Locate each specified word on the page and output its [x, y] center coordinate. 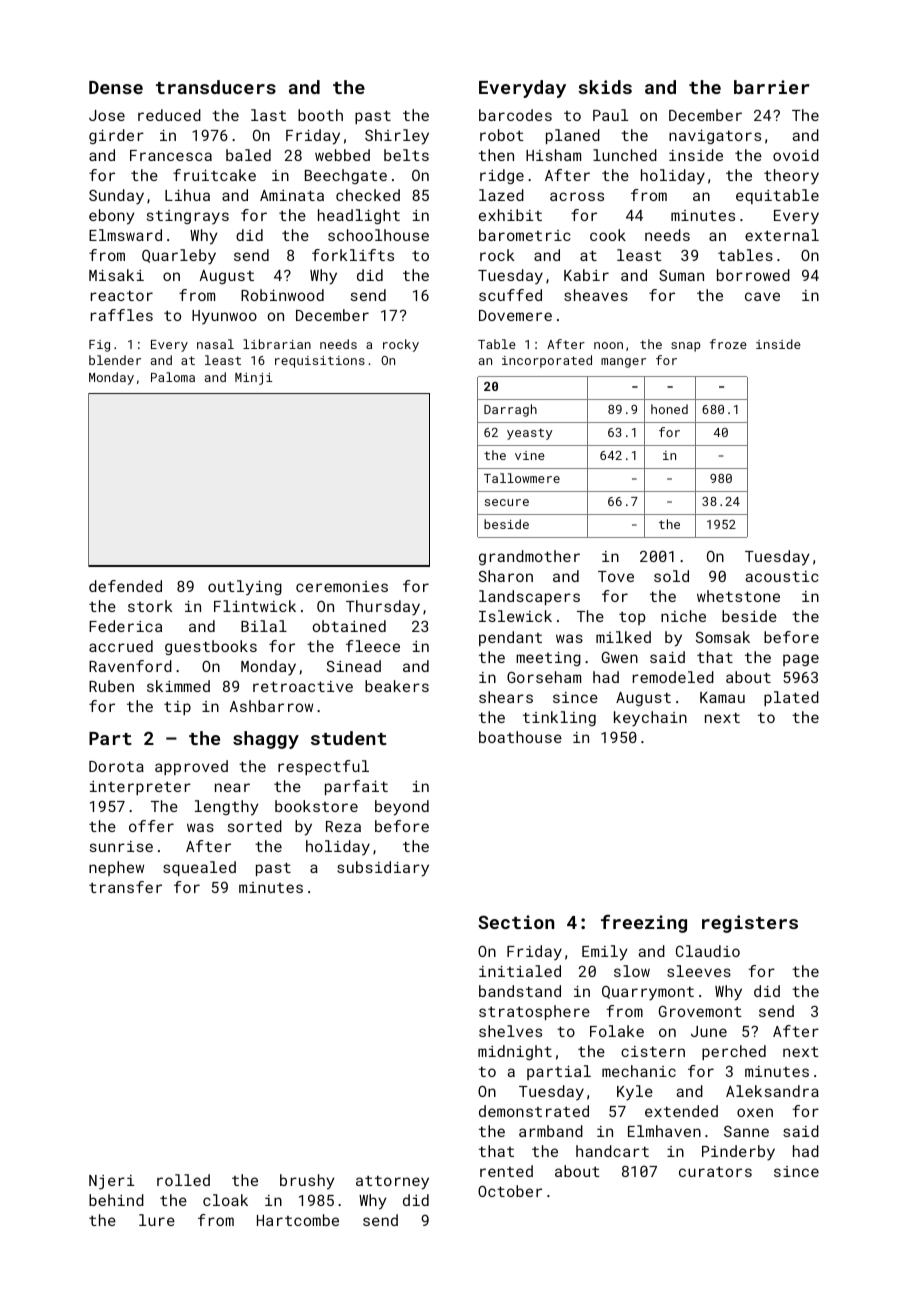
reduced [169, 115]
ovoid [796, 155]
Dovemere [515, 315]
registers [750, 924]
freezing [644, 924]
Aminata [292, 195]
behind [116, 1200]
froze [728, 344]
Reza [343, 826]
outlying [245, 588]
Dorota [116, 766]
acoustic [782, 576]
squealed [199, 868]
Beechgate [346, 176]
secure [507, 502]
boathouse [520, 737]
